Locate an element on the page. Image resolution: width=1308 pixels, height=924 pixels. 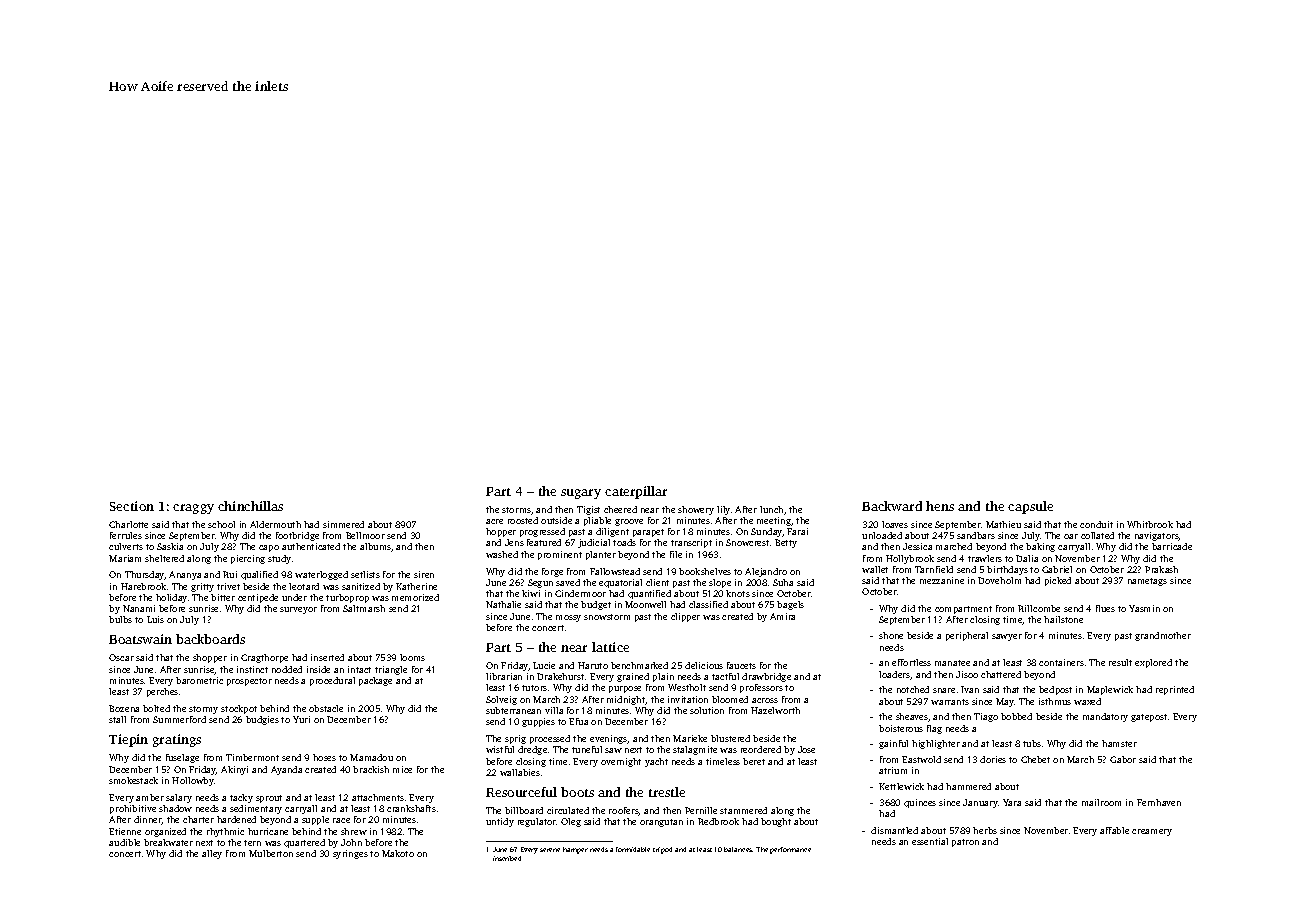
reprinted is located at coordinates (1175, 690).
